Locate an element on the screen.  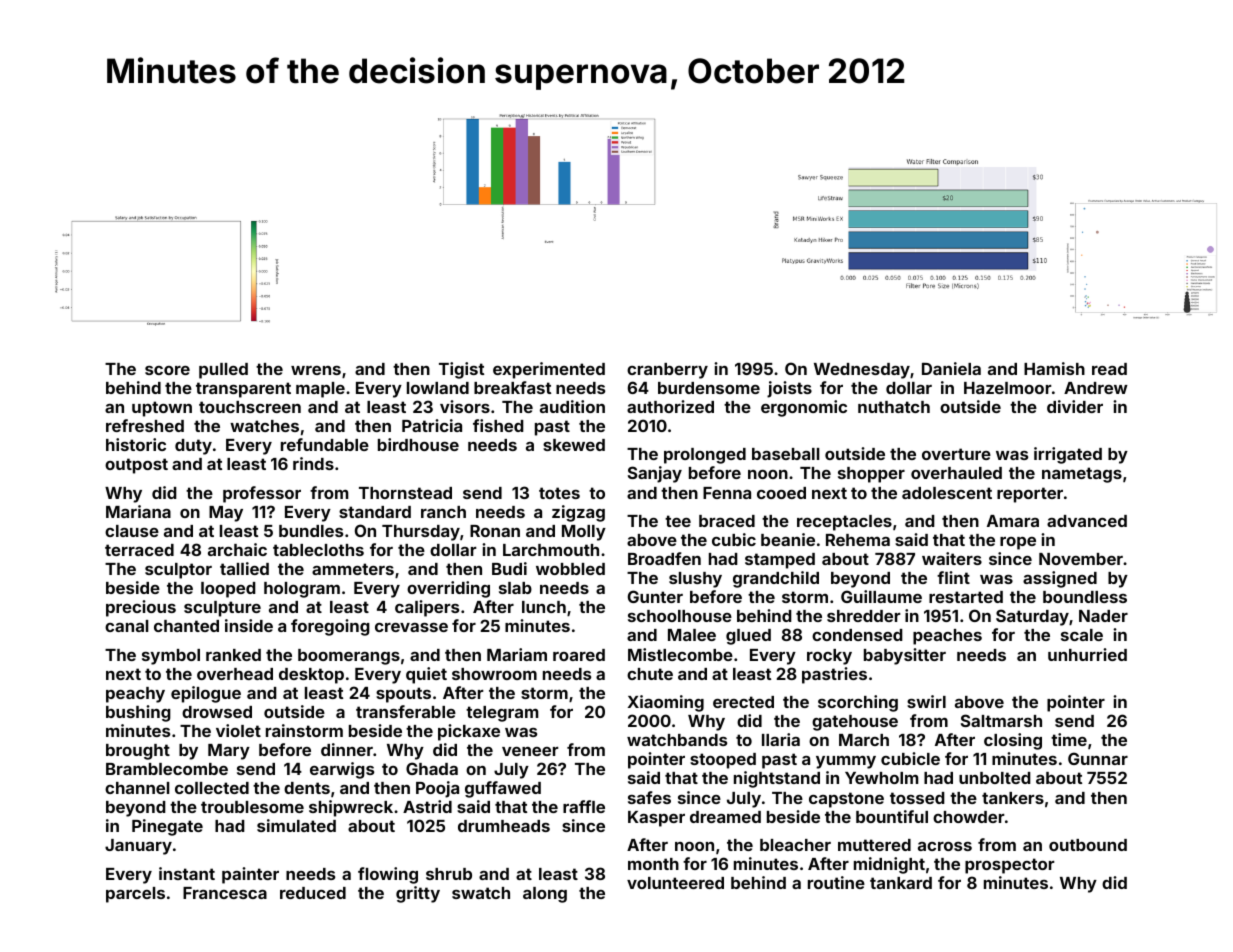
yummy is located at coordinates (846, 762).
